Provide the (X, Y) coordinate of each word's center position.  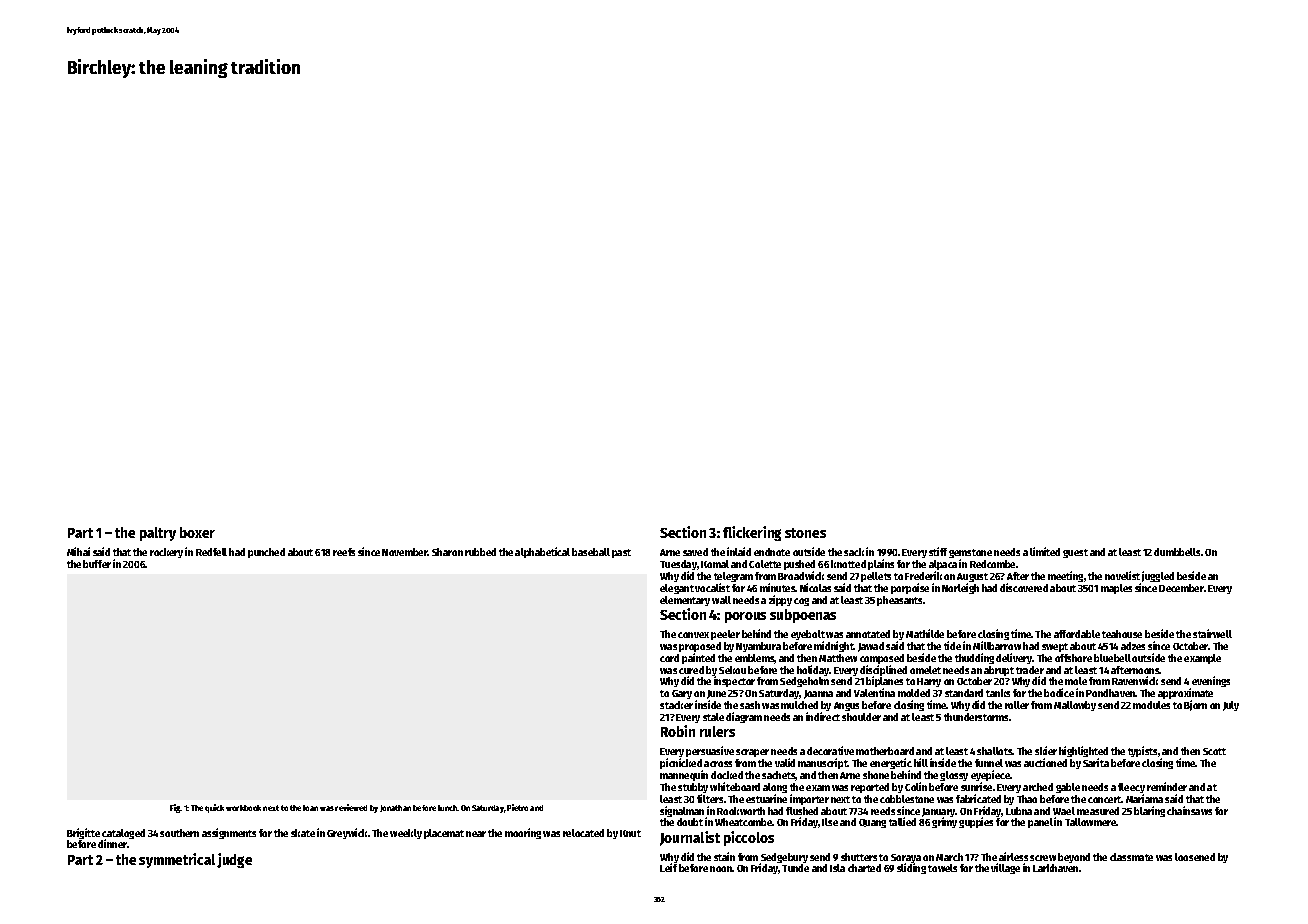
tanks (998, 693)
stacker (676, 705)
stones (805, 533)
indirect (823, 717)
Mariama (1144, 798)
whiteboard (735, 786)
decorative (830, 750)
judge (234, 860)
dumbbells (1177, 552)
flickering (752, 533)
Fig (175, 808)
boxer (197, 532)
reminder (1167, 786)
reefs (344, 552)
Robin (678, 731)
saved (695, 552)
